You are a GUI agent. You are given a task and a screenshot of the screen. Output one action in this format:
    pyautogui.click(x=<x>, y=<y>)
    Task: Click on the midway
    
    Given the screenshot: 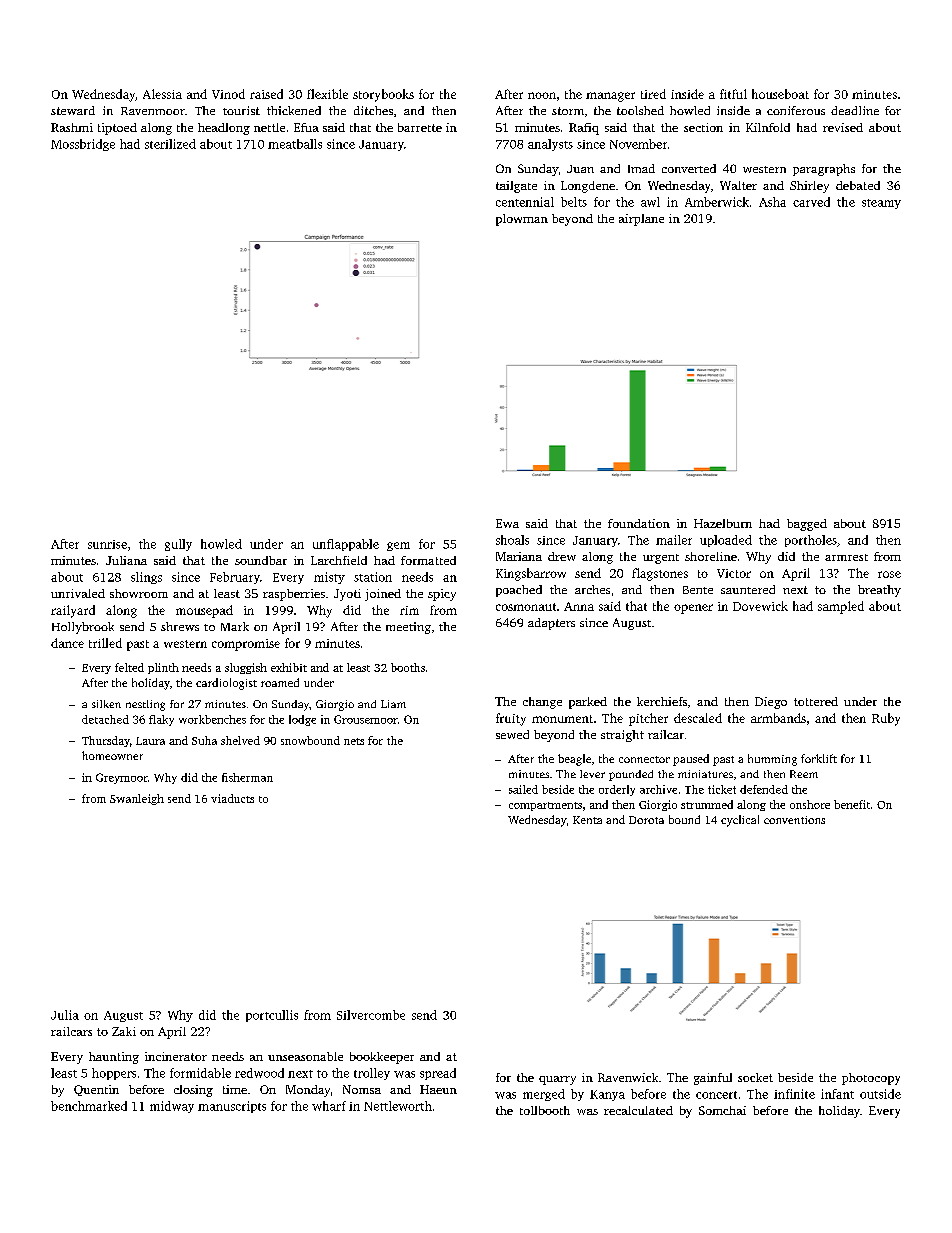 What is the action you would take?
    pyautogui.click(x=172, y=1107)
